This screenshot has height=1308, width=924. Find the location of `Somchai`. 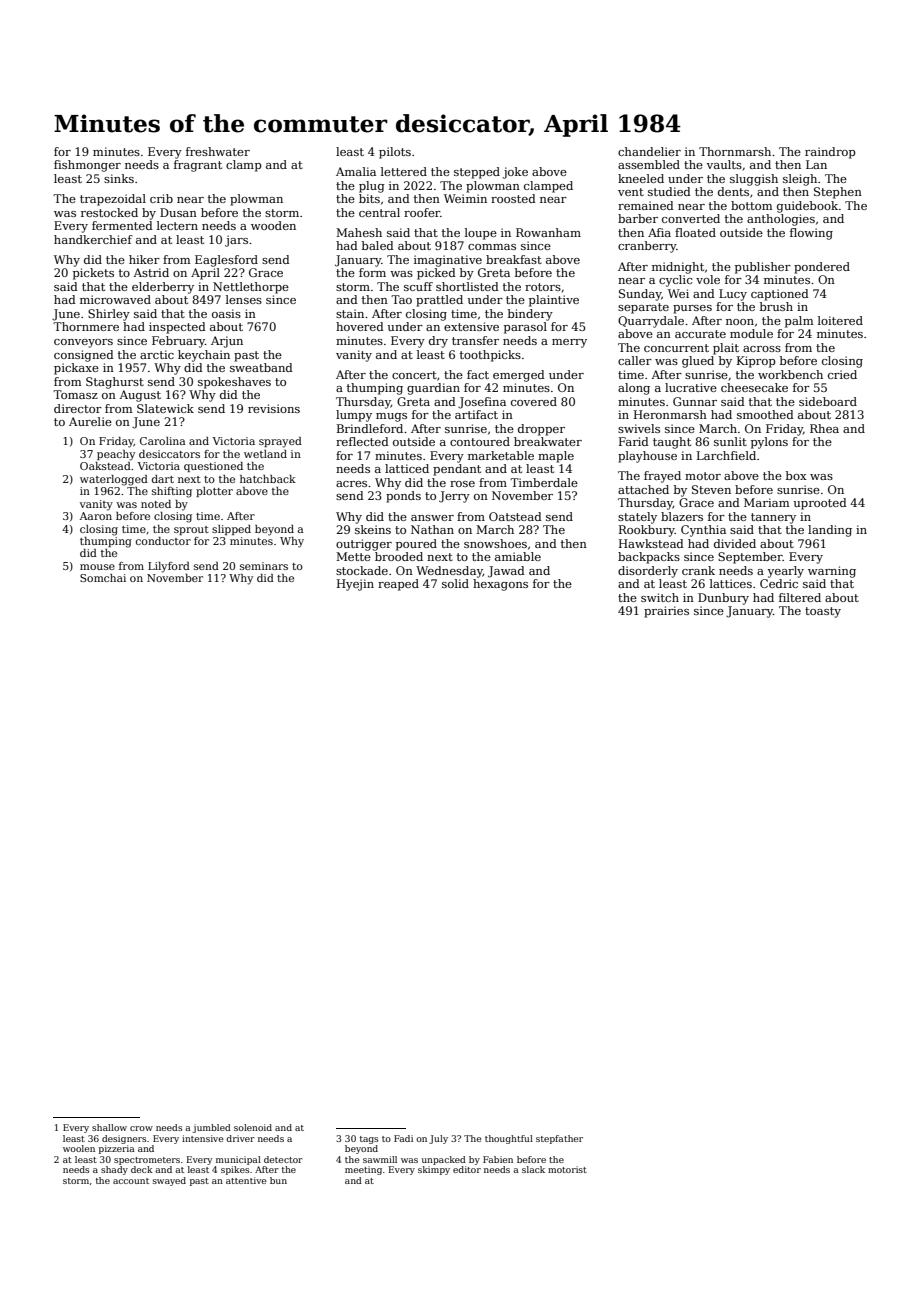

Somchai is located at coordinates (103, 578).
